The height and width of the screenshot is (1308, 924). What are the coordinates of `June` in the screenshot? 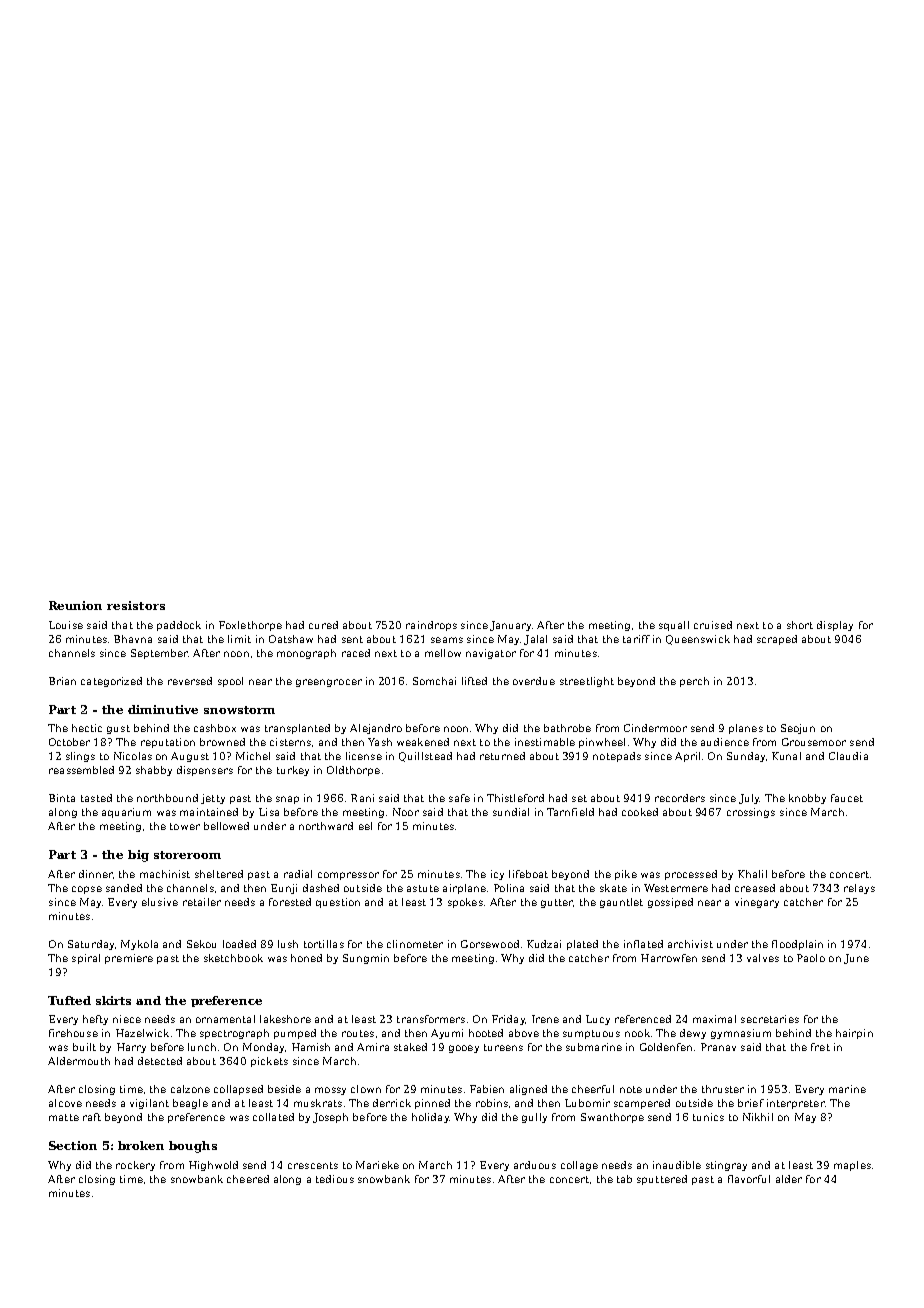 It's located at (856, 959).
